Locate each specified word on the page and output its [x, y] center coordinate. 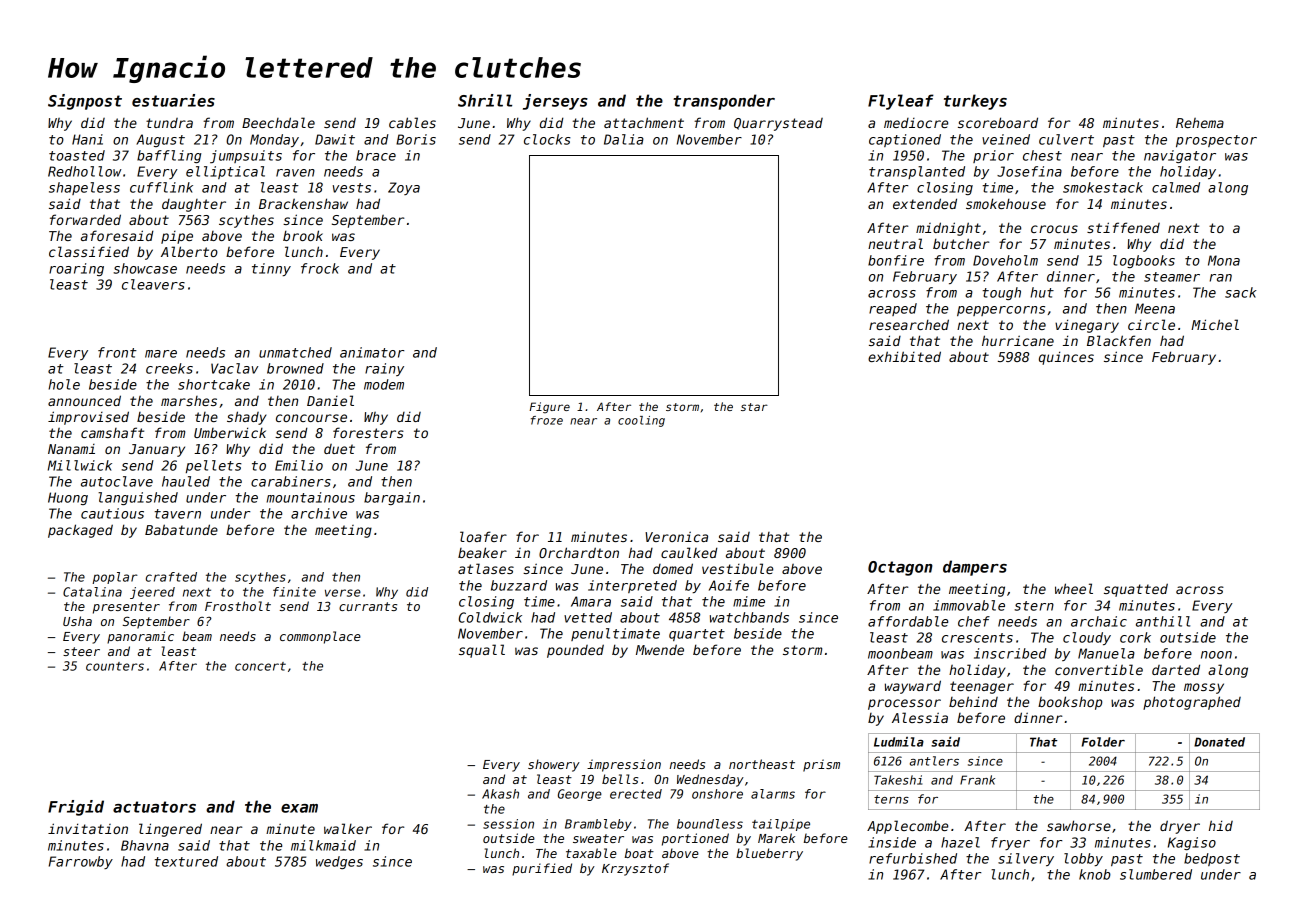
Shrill [485, 100]
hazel [960, 842]
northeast [762, 764]
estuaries [173, 100]
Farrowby [81, 862]
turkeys [975, 102]
